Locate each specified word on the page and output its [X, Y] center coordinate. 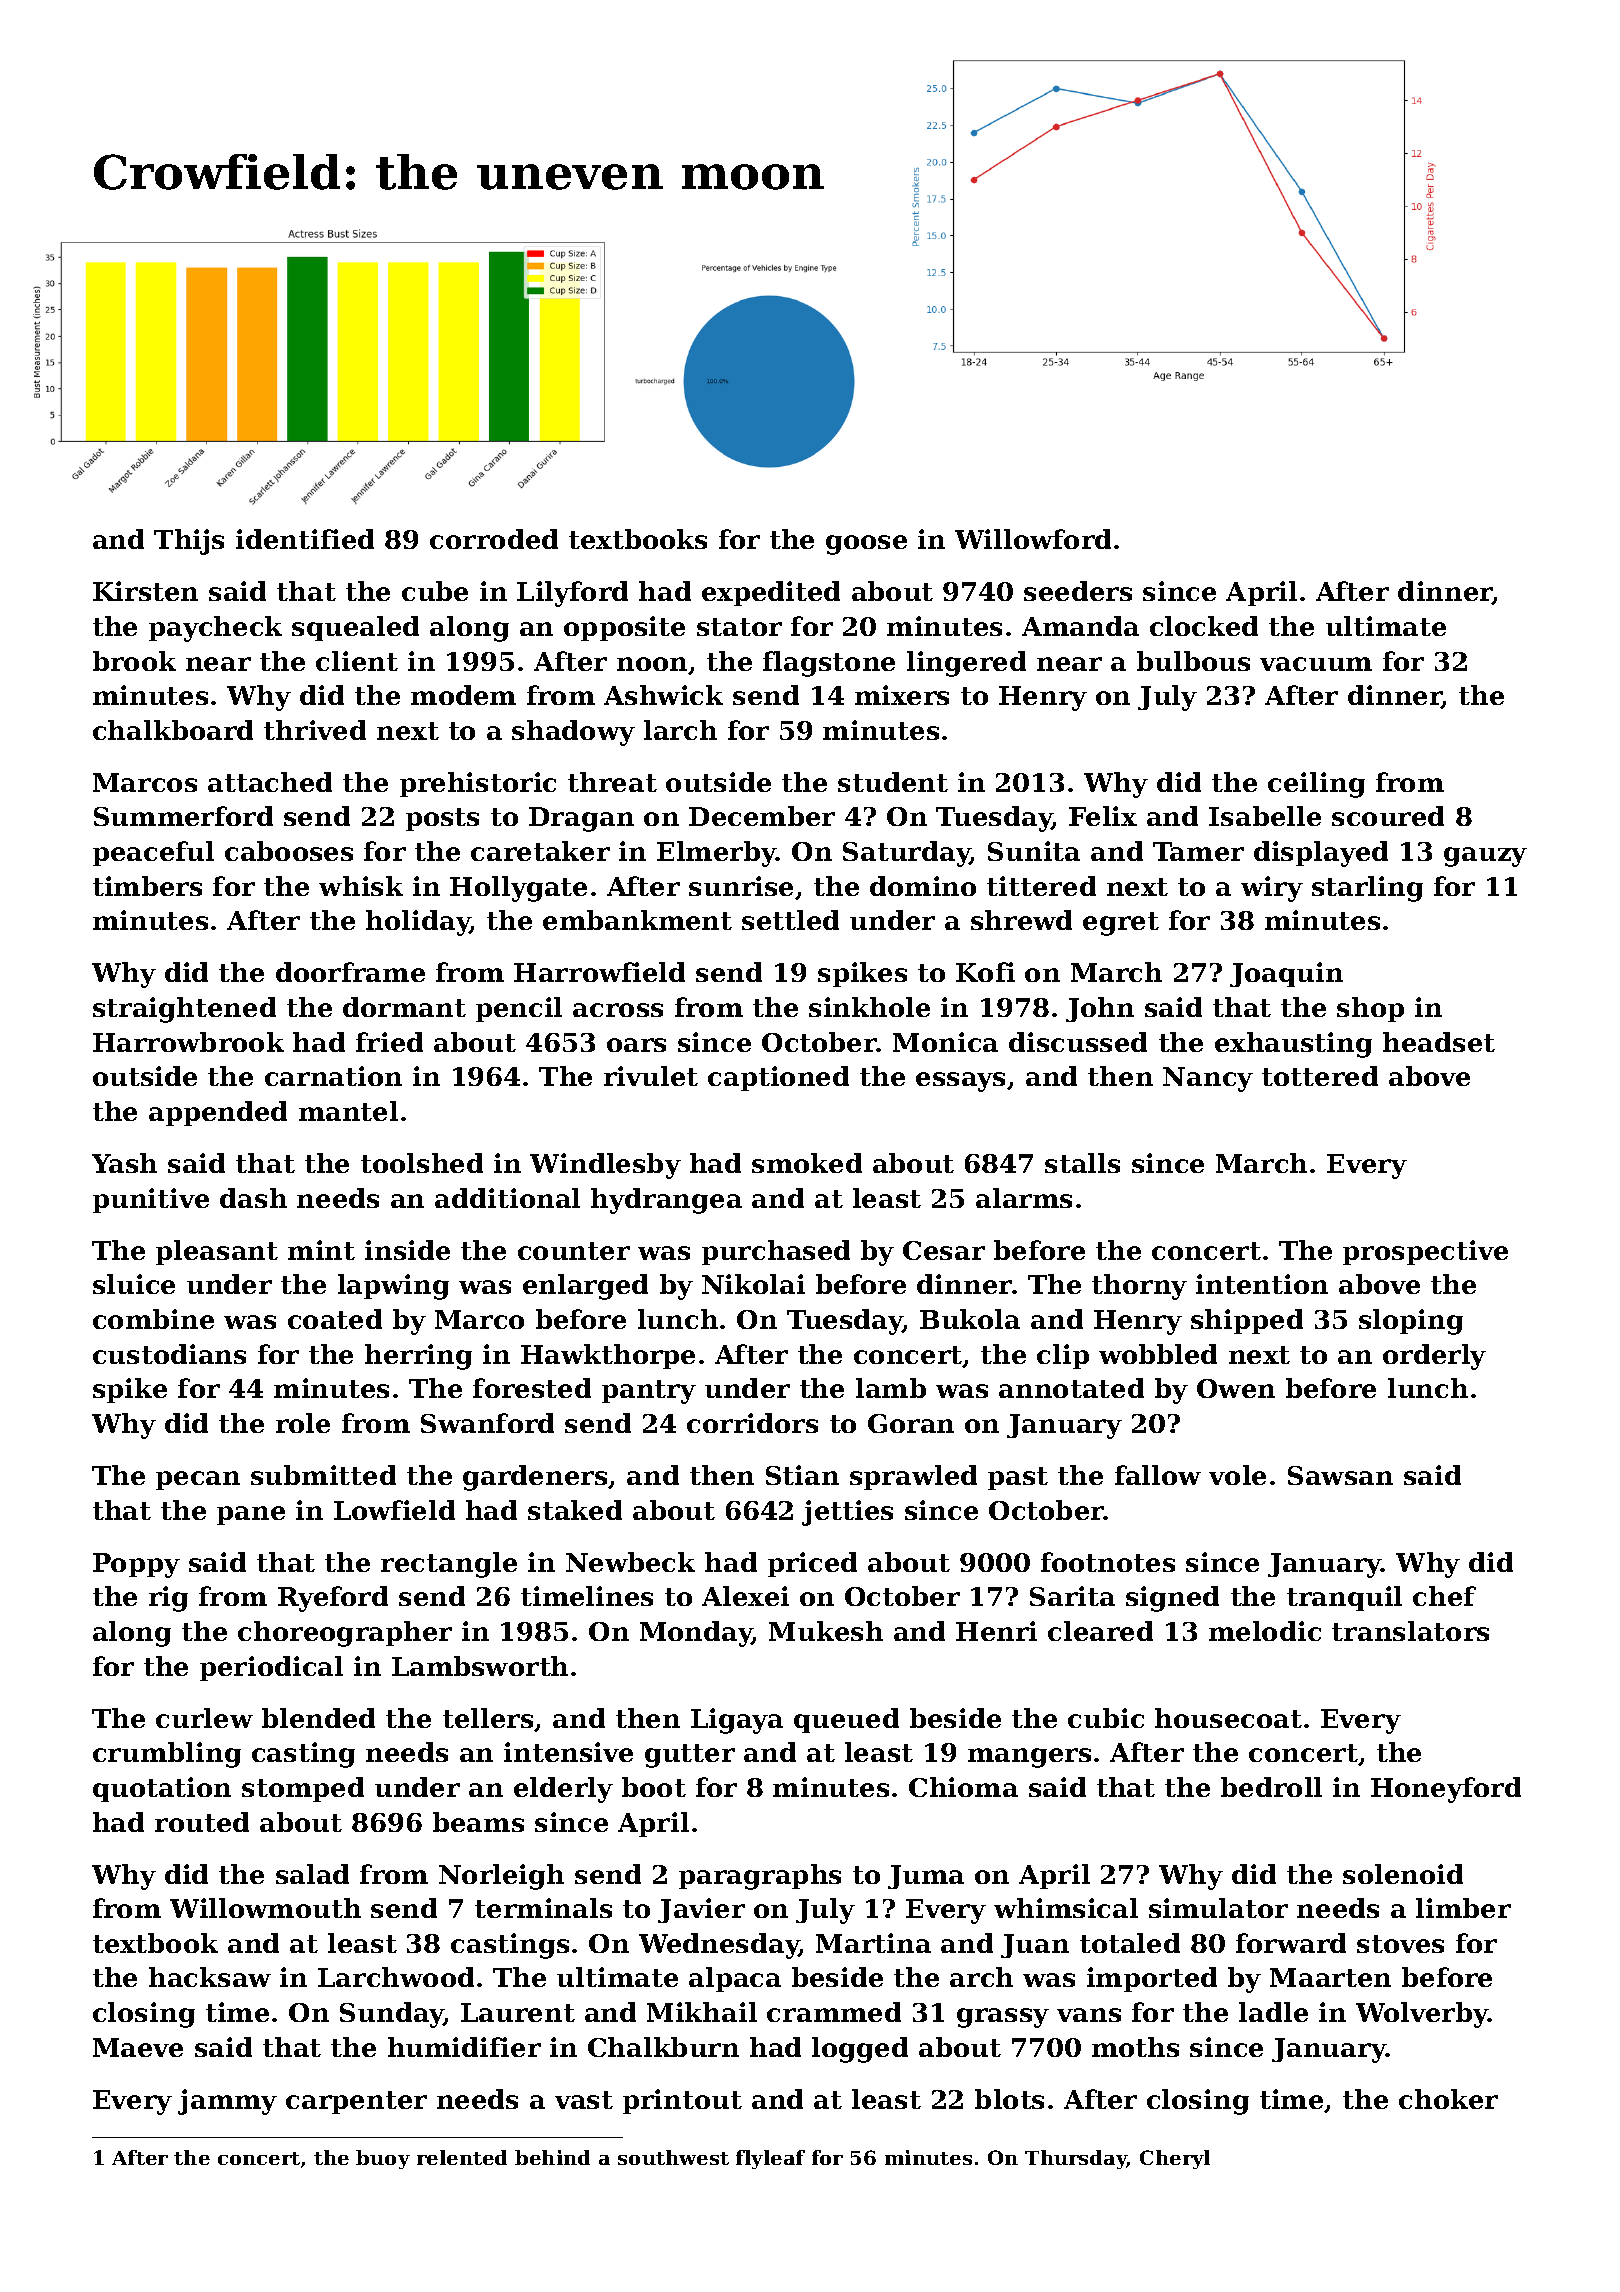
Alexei [745, 1596]
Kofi [985, 972]
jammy [227, 2102]
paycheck [215, 629]
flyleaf [770, 2159]
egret [1121, 924]
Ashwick [663, 695]
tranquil [1344, 1598]
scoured [1388, 816]
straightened [184, 1010]
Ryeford [333, 1599]
